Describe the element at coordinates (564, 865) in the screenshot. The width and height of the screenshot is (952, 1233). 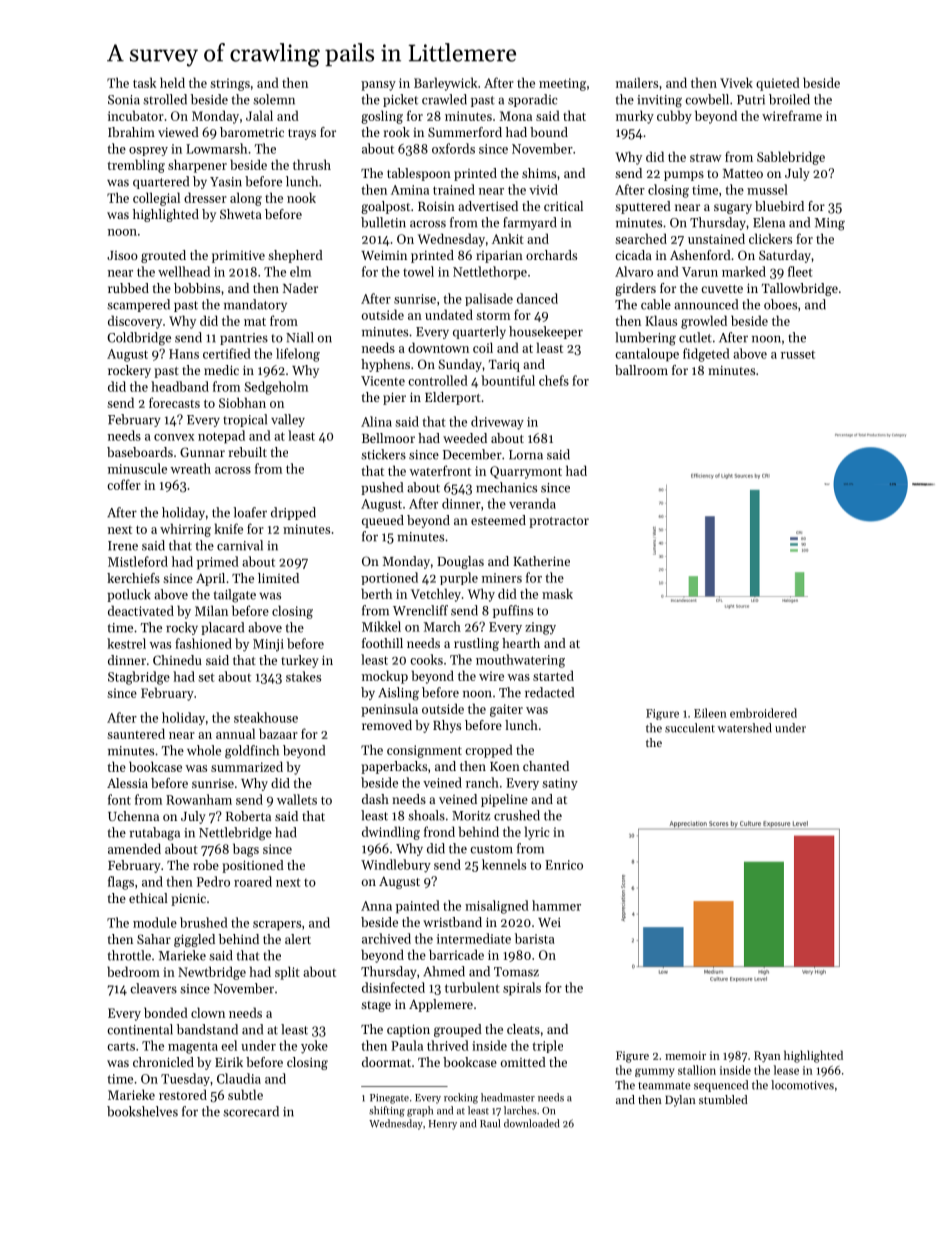
I see `Enrico` at that location.
